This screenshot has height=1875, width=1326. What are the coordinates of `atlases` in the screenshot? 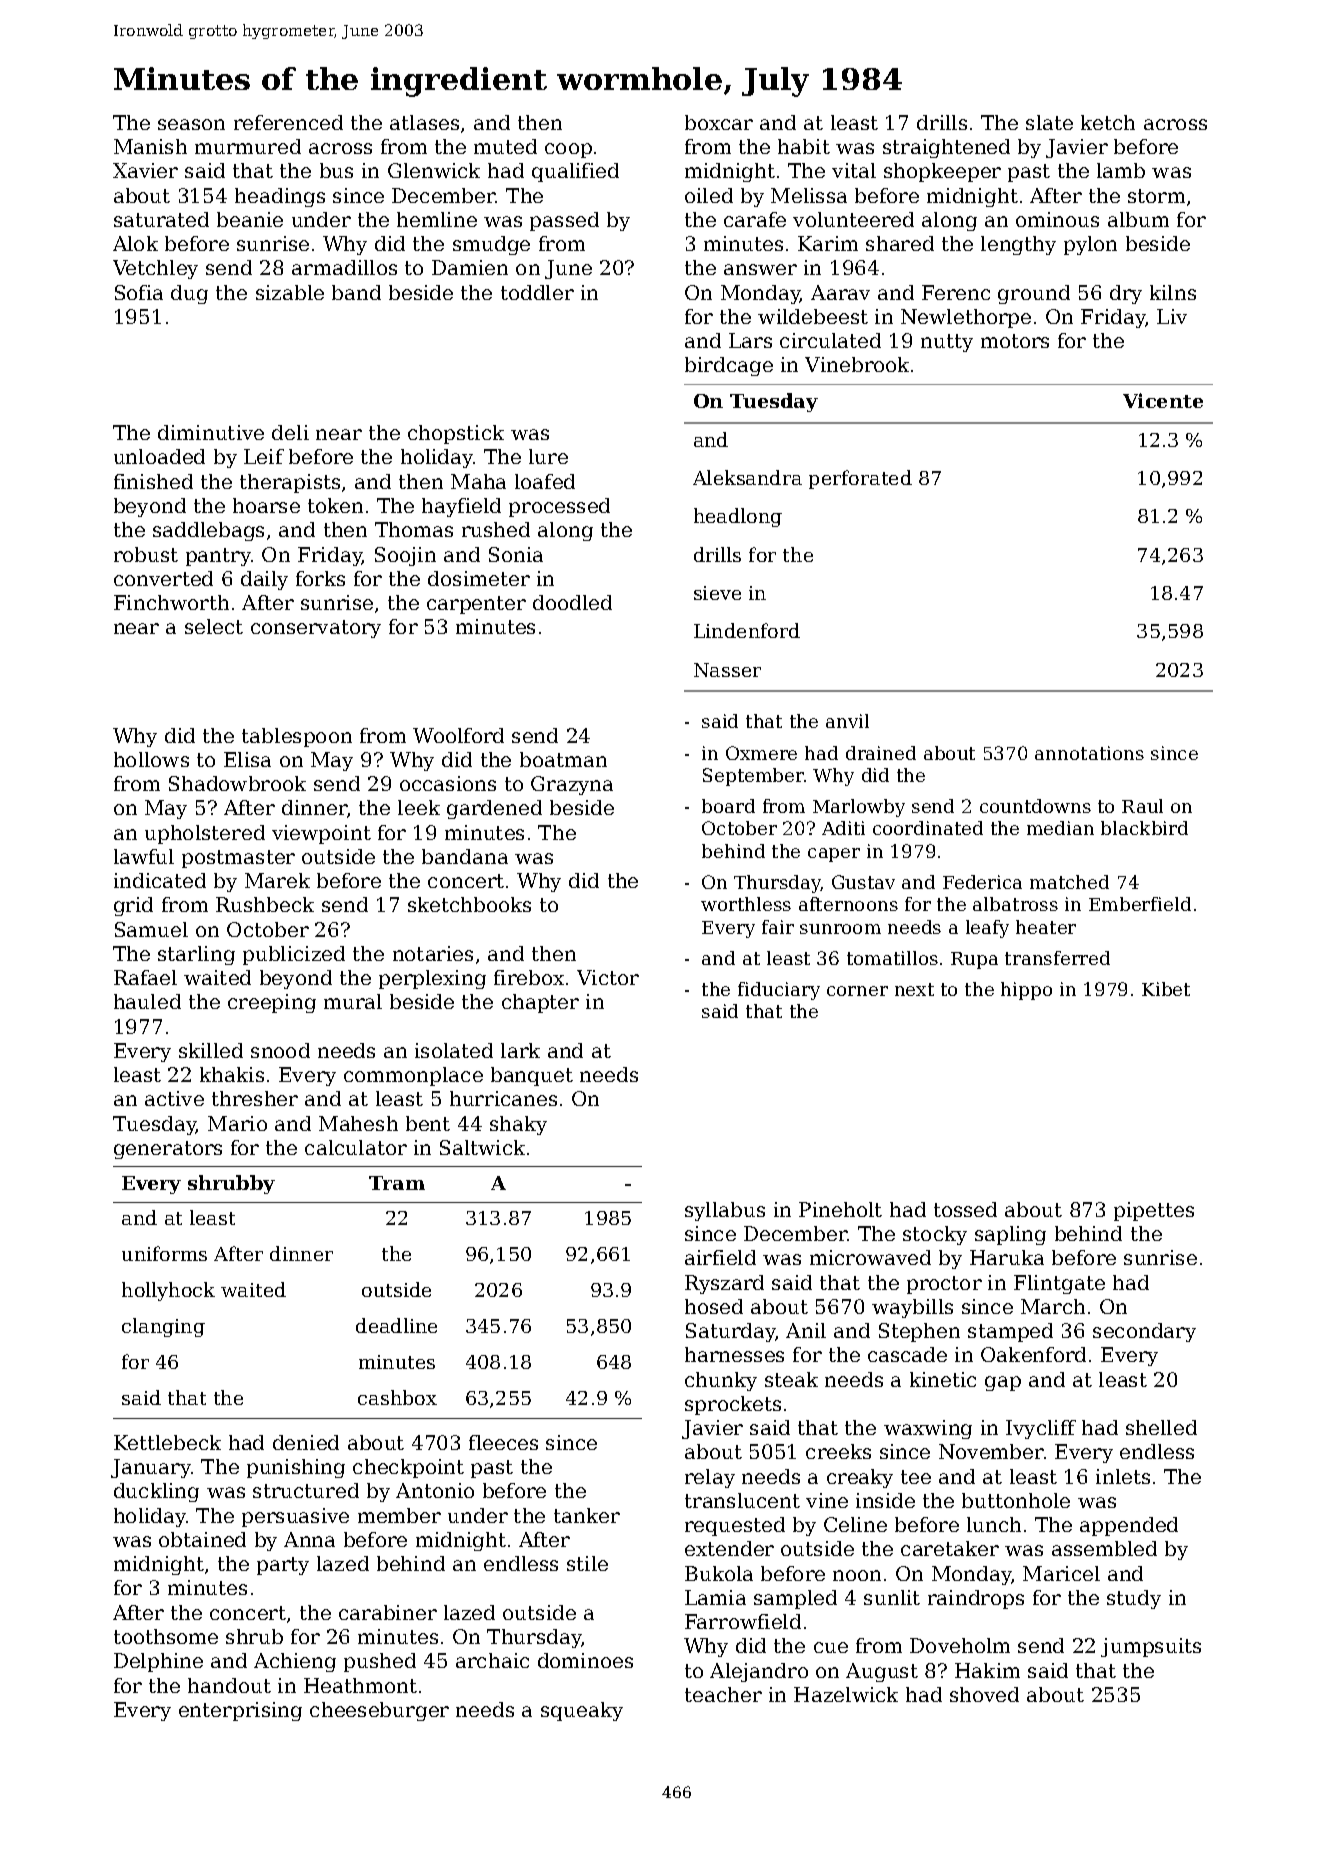 It's located at (424, 122).
